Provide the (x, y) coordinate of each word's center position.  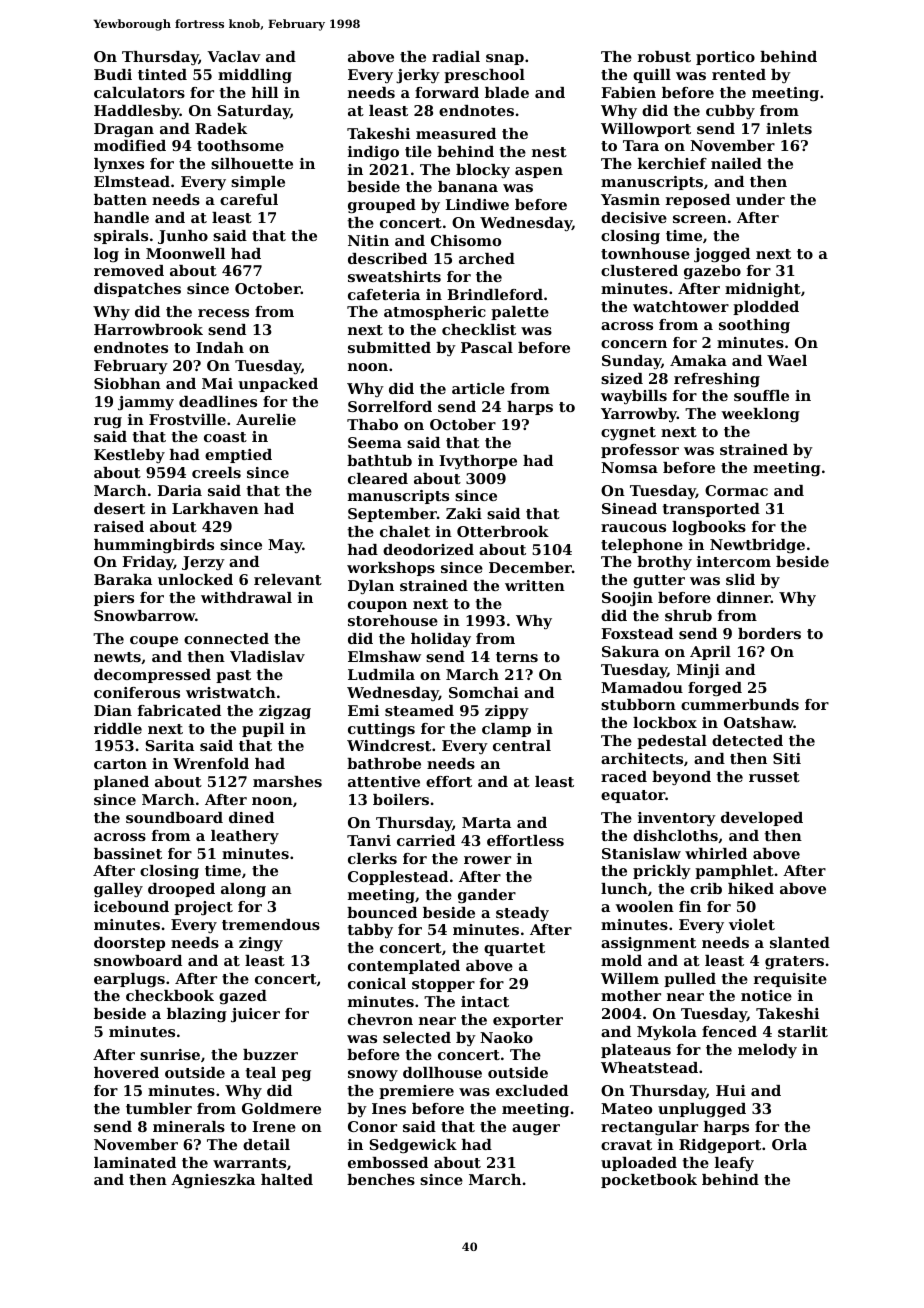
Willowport (646, 130)
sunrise (170, 1054)
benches (381, 1179)
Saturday (253, 112)
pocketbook (649, 1181)
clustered (639, 270)
